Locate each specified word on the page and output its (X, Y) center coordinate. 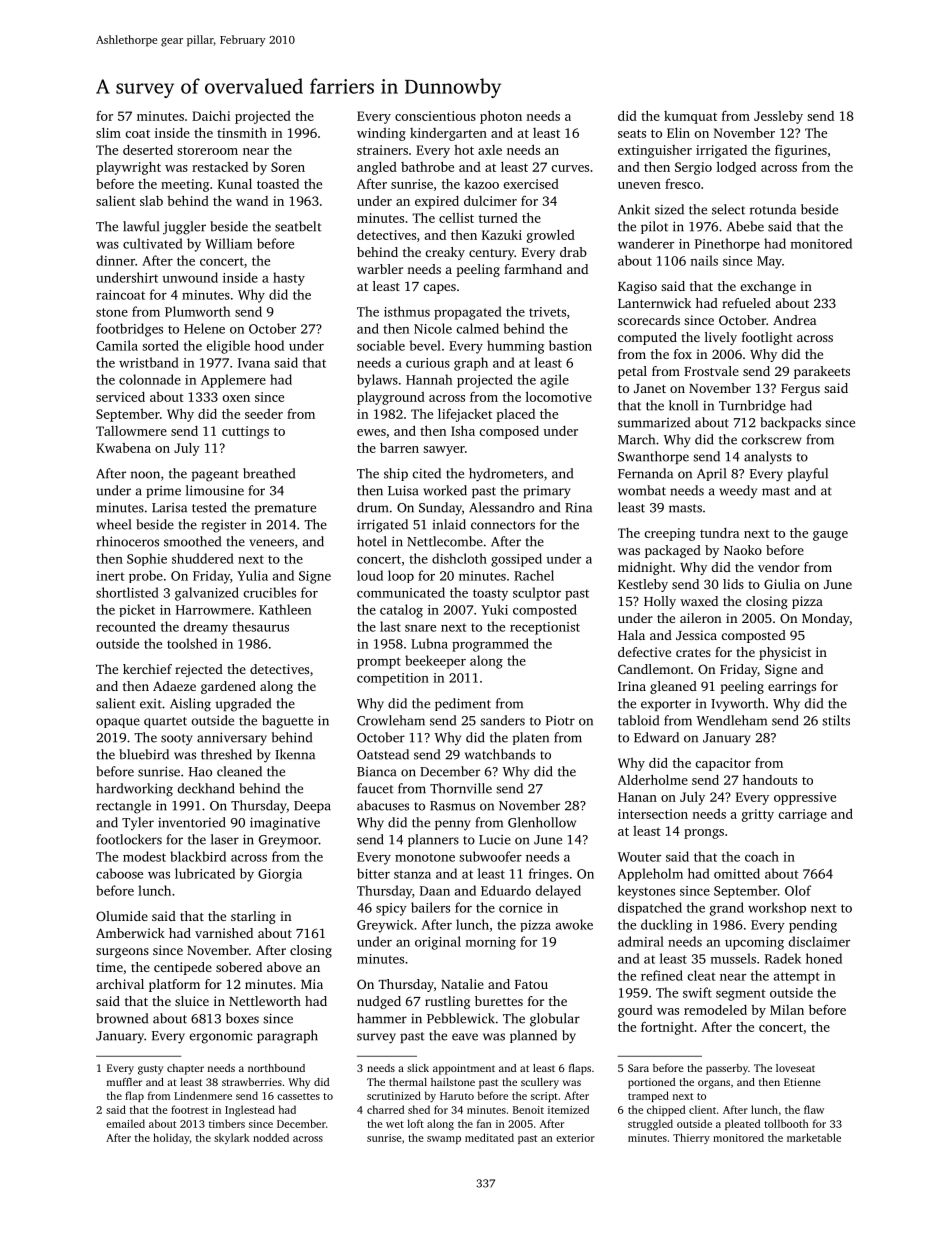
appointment (464, 1069)
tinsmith (242, 133)
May (769, 262)
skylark (232, 1138)
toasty (490, 595)
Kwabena (123, 448)
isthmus (407, 311)
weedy (738, 492)
